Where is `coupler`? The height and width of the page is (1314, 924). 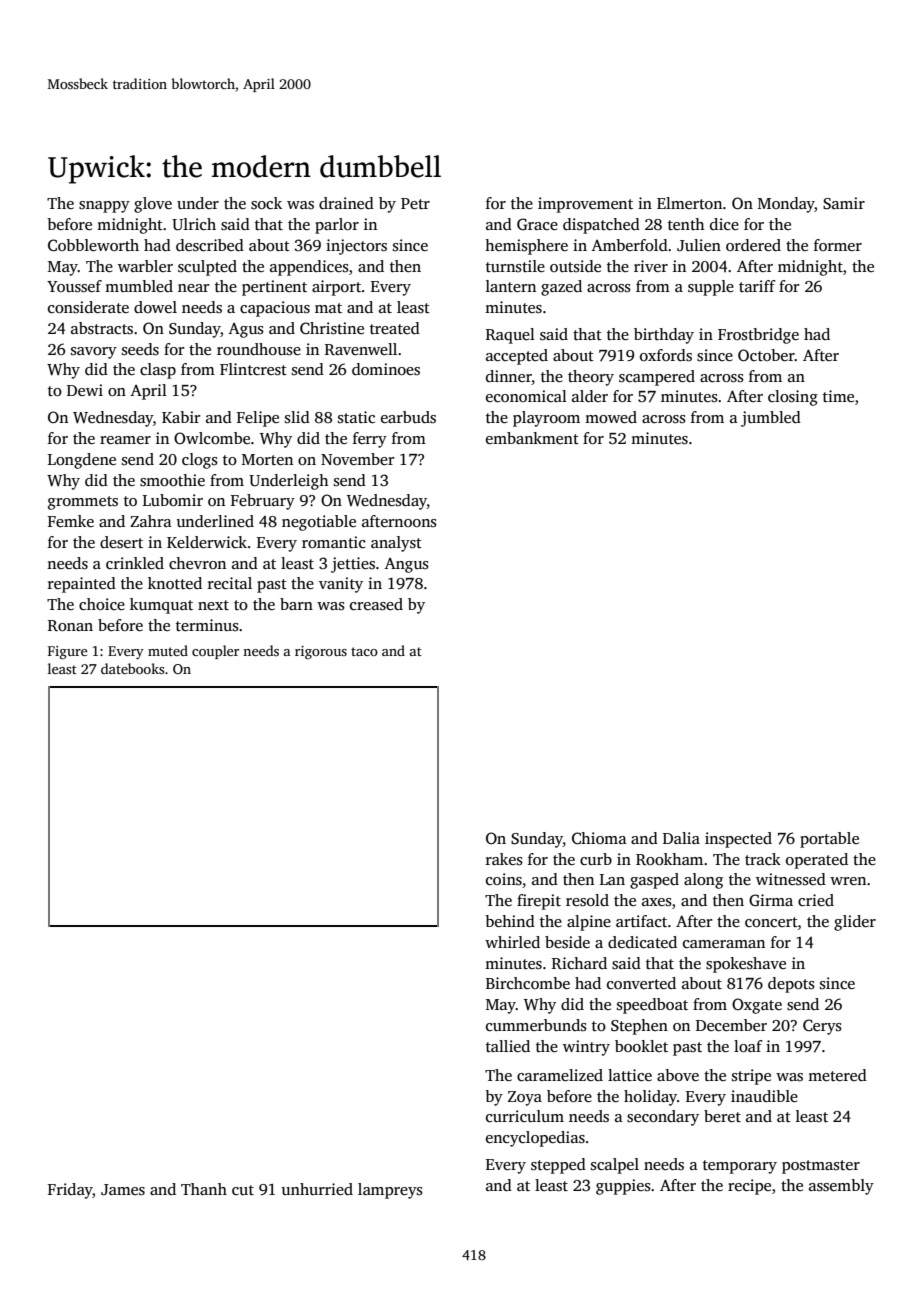 coupler is located at coordinates (215, 652).
